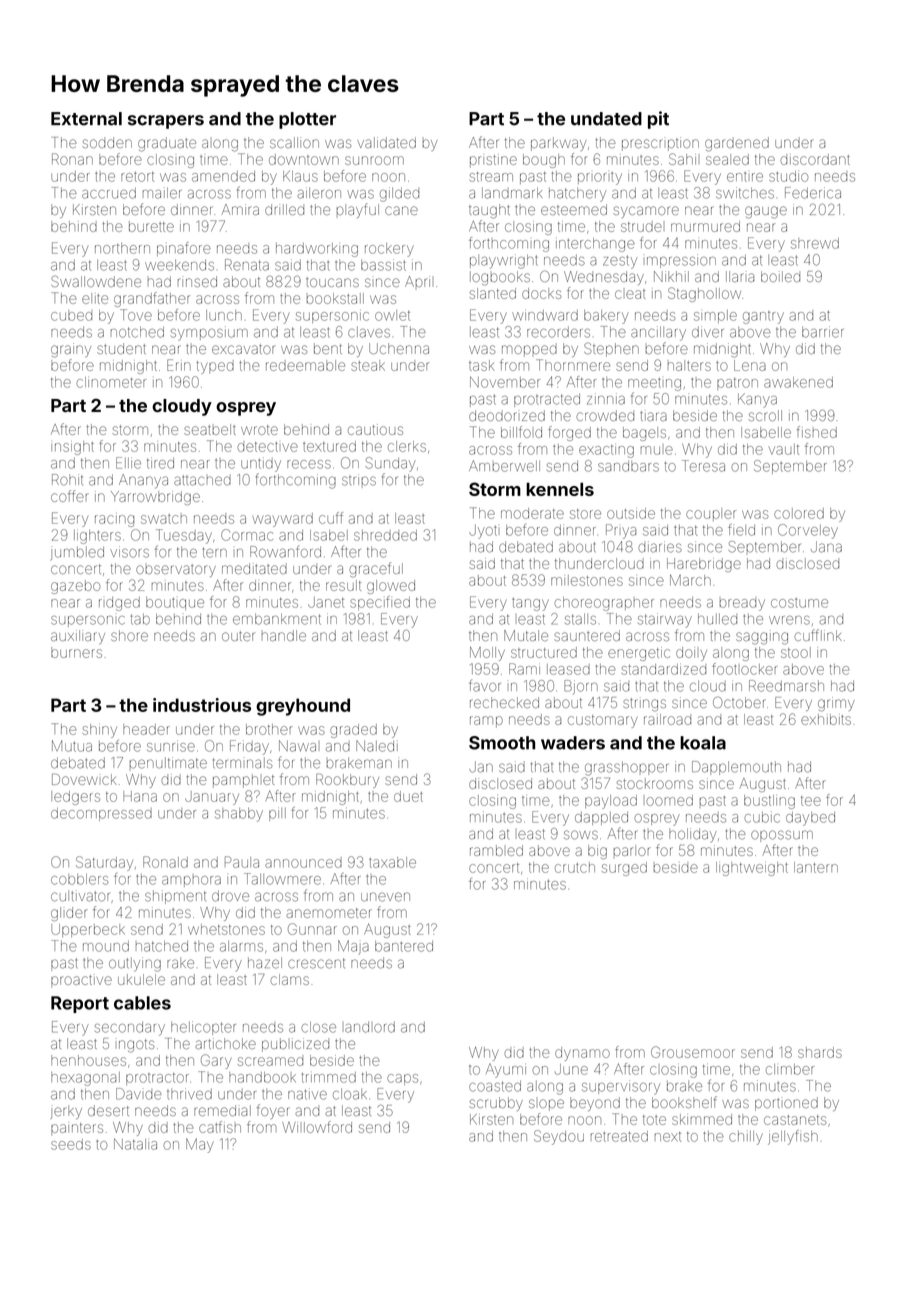 This page has height=1316, width=908. Describe the element at coordinates (587, 580) in the page. I see `milestones` at that location.
